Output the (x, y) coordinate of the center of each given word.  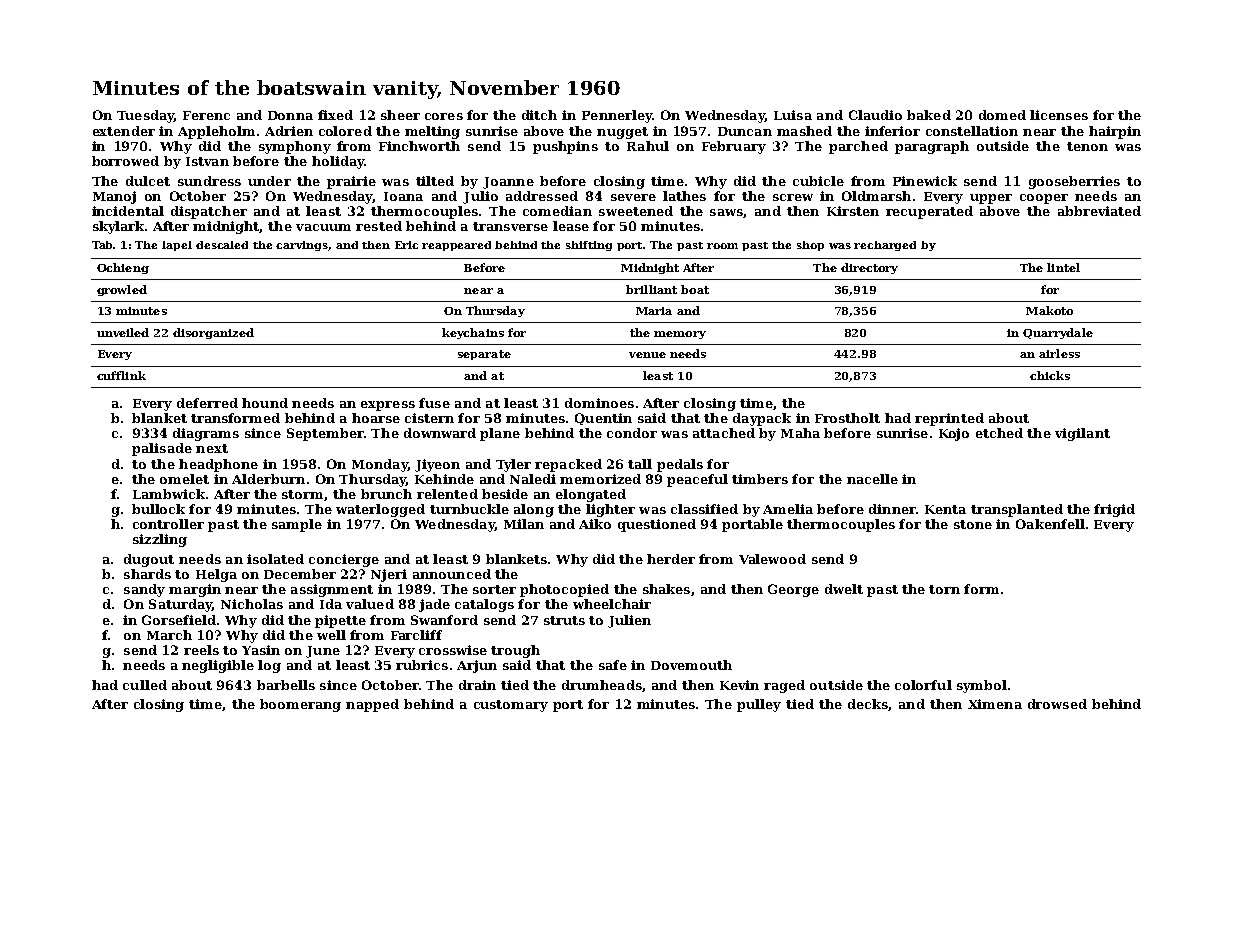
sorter (494, 589)
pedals (680, 465)
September (325, 434)
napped (372, 705)
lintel (1063, 267)
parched (858, 147)
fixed (335, 115)
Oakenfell (1050, 524)
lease (571, 226)
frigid (1114, 510)
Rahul (648, 146)
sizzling (160, 540)
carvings (302, 246)
